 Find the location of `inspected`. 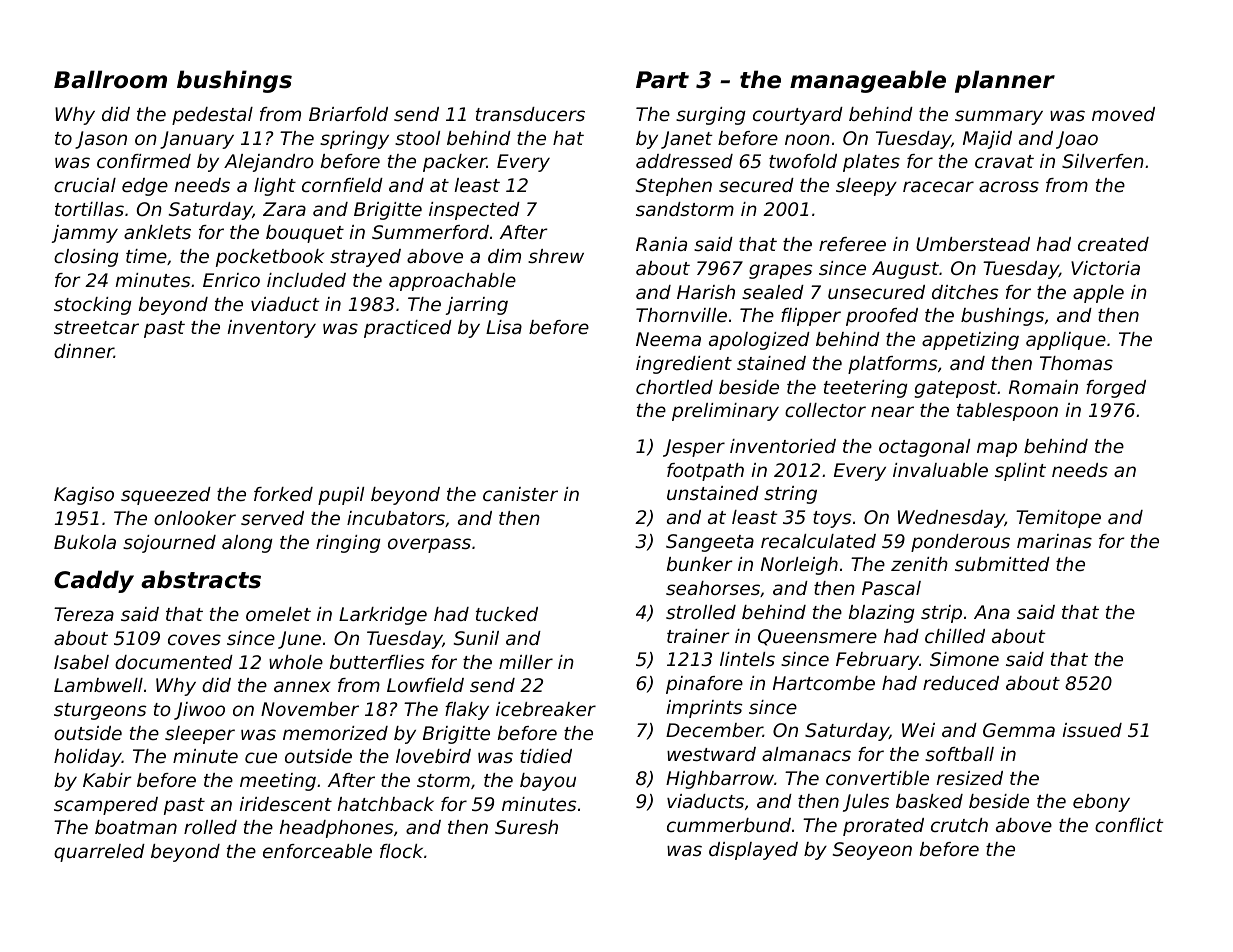

inspected is located at coordinates (474, 211).
